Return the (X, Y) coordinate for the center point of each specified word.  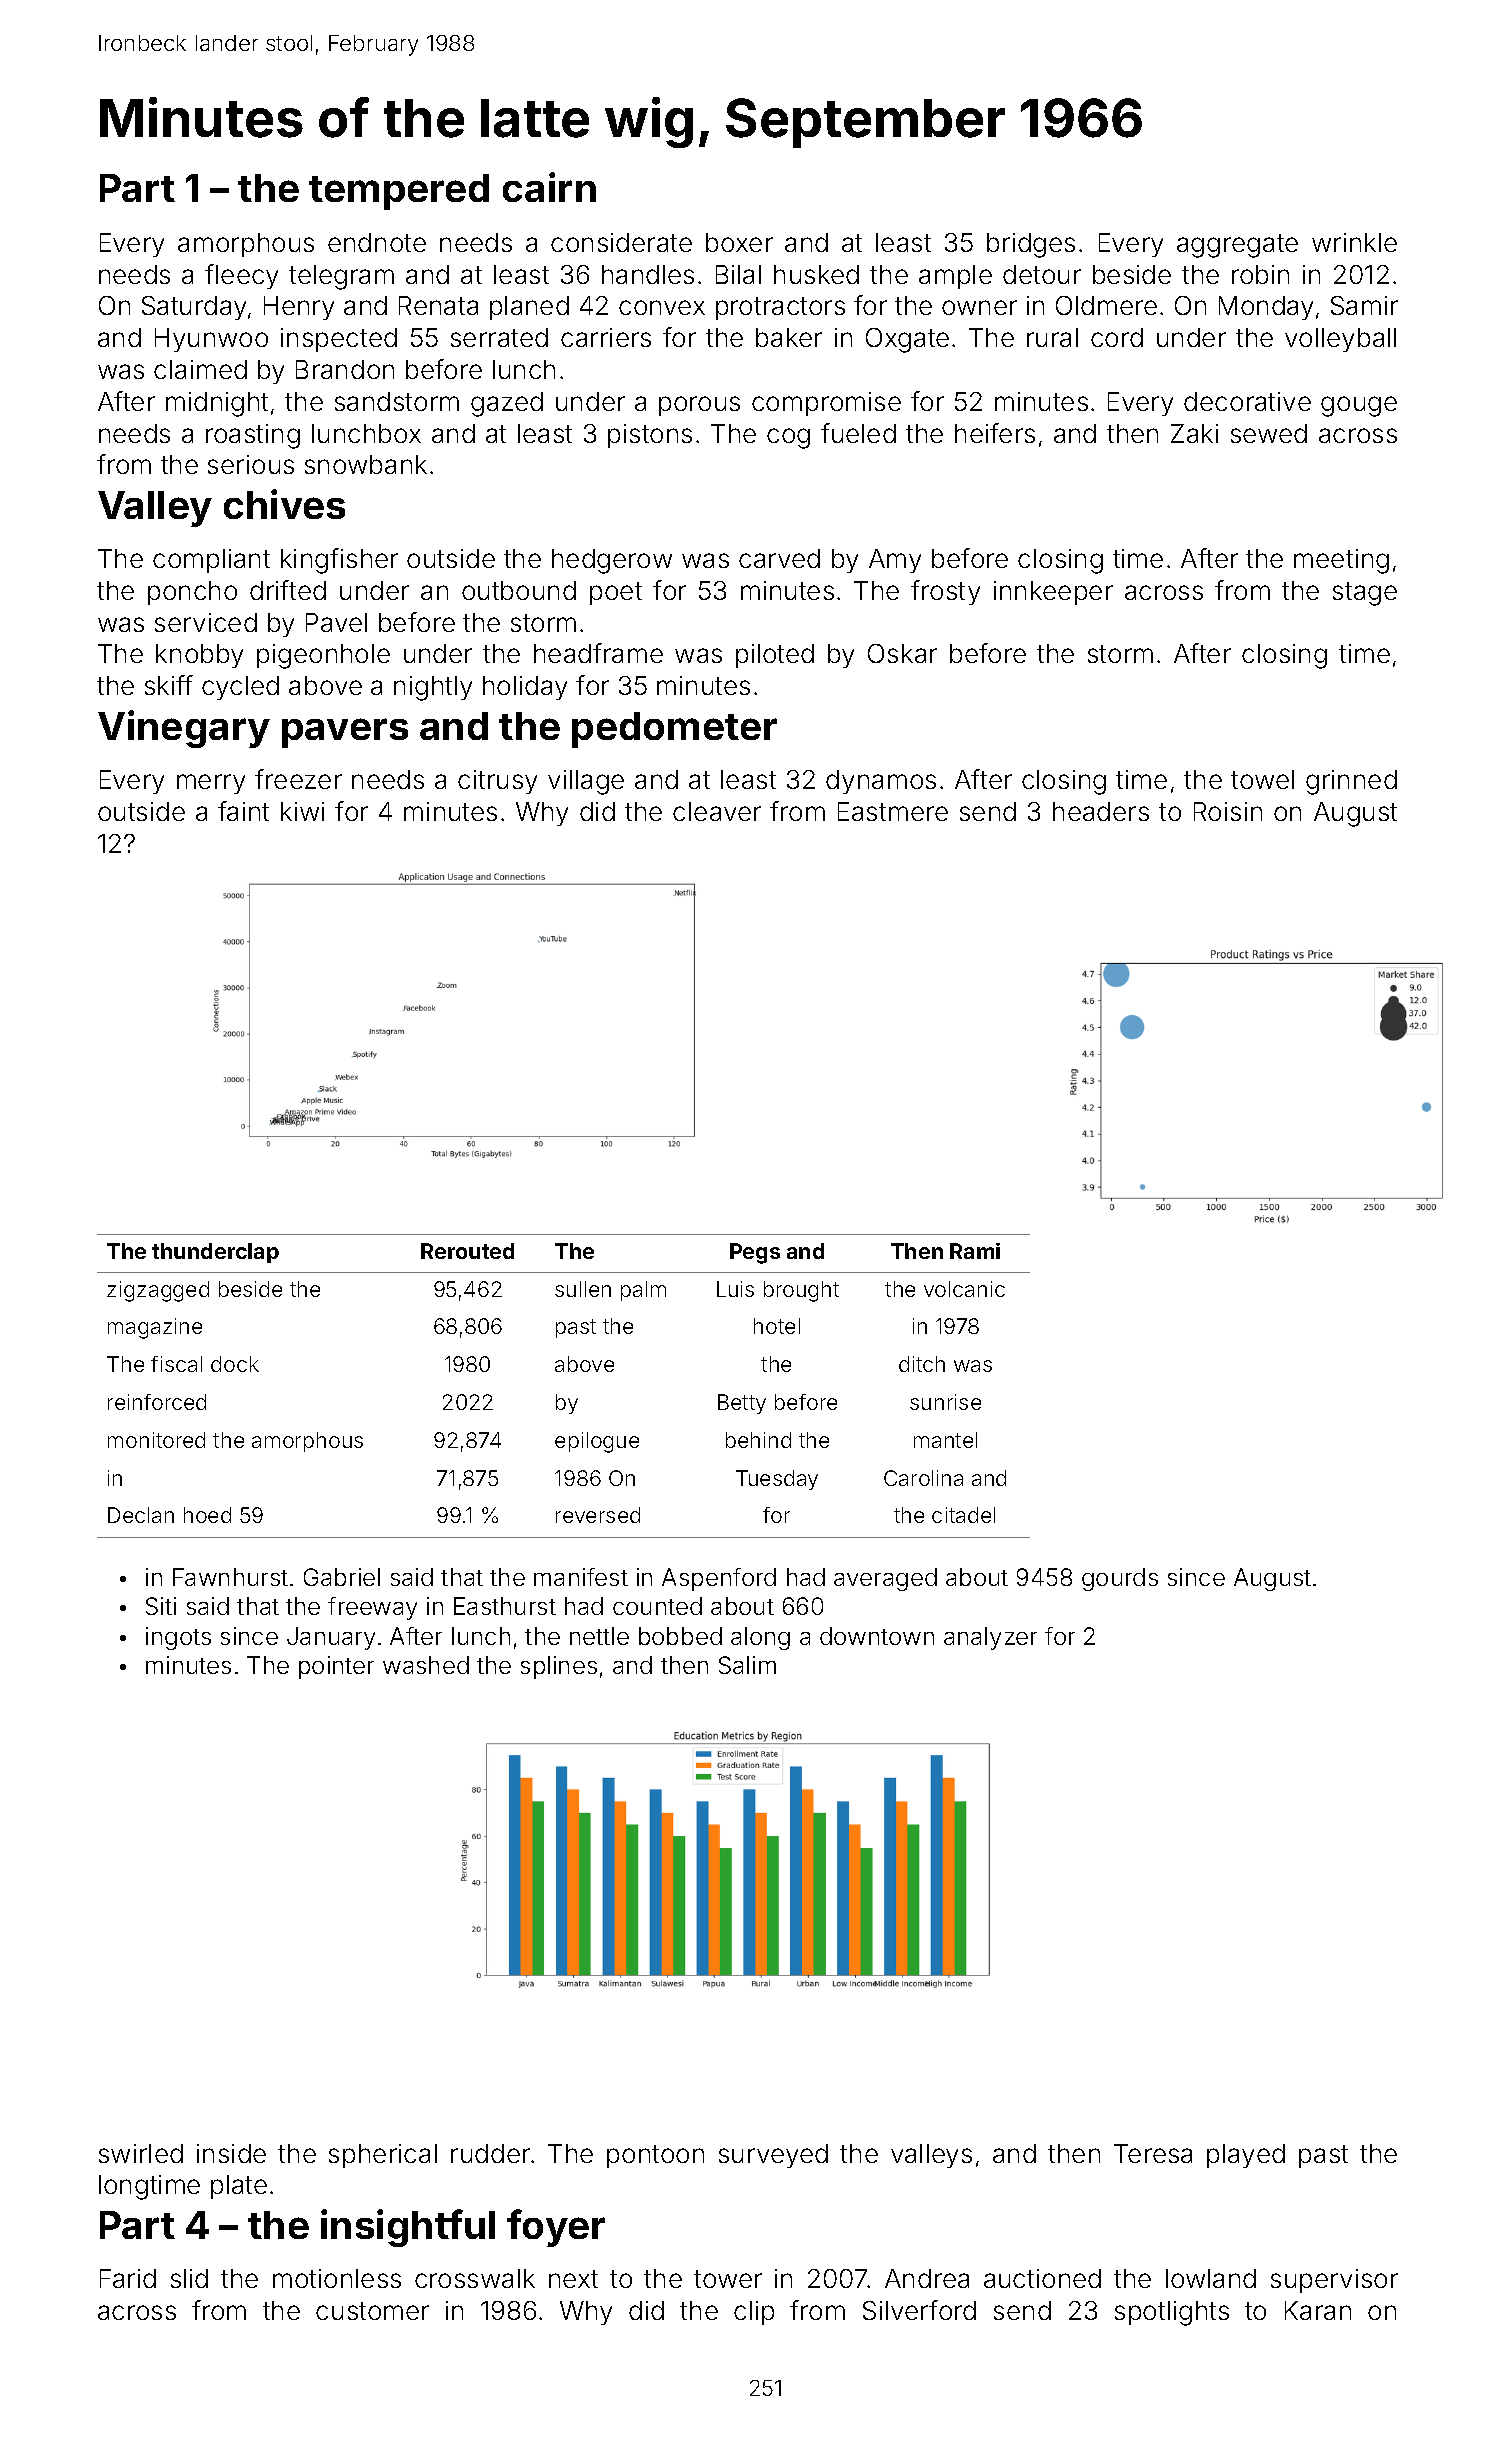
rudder (490, 2153)
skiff (169, 685)
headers (1101, 811)
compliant (211, 561)
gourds (1120, 1579)
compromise (826, 404)
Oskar (902, 653)
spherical (383, 2156)
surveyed (773, 2156)
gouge (1359, 406)
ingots (178, 1638)
